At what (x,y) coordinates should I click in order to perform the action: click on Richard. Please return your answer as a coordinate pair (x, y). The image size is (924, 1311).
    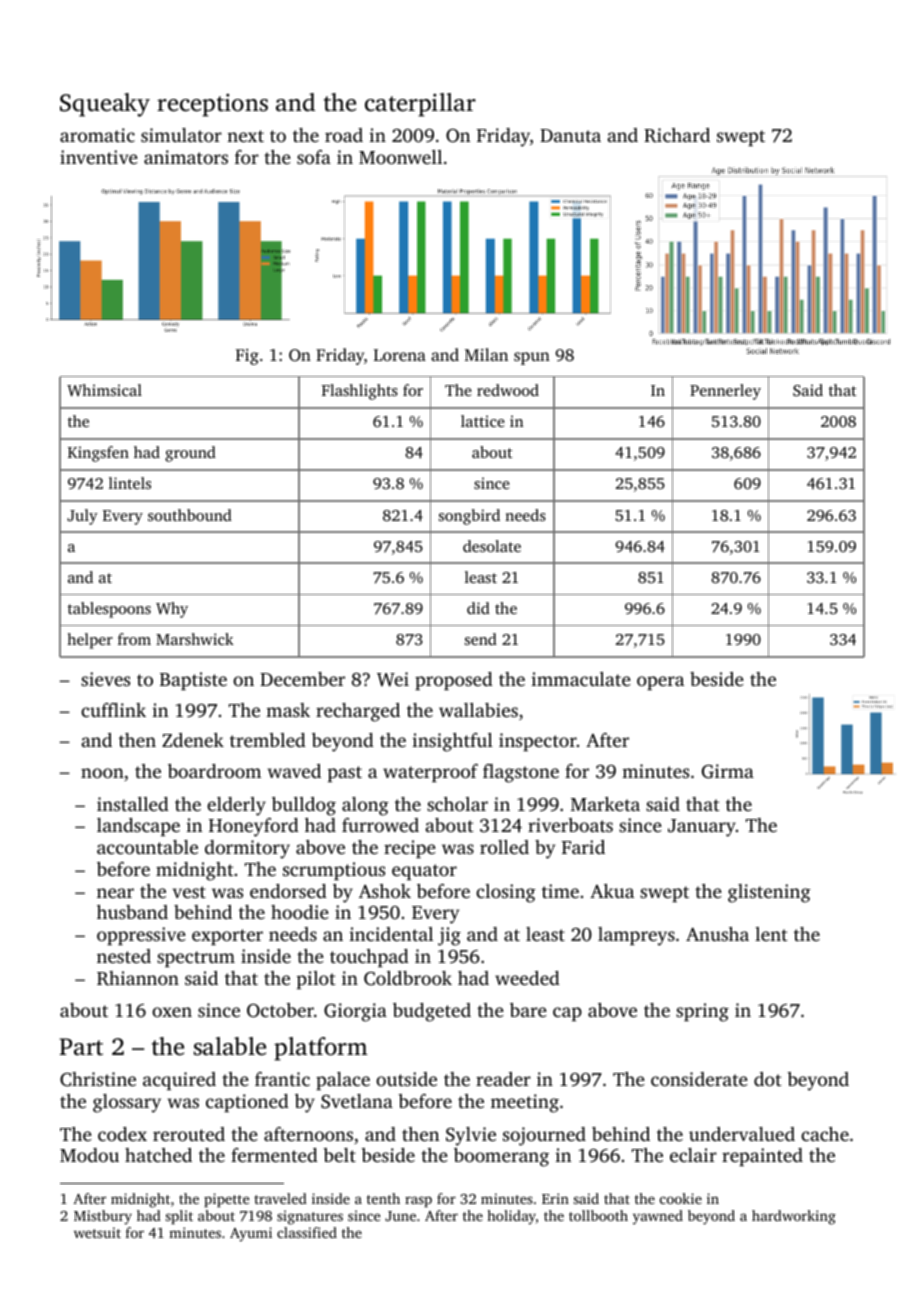
    Looking at the image, I should click on (677, 135).
